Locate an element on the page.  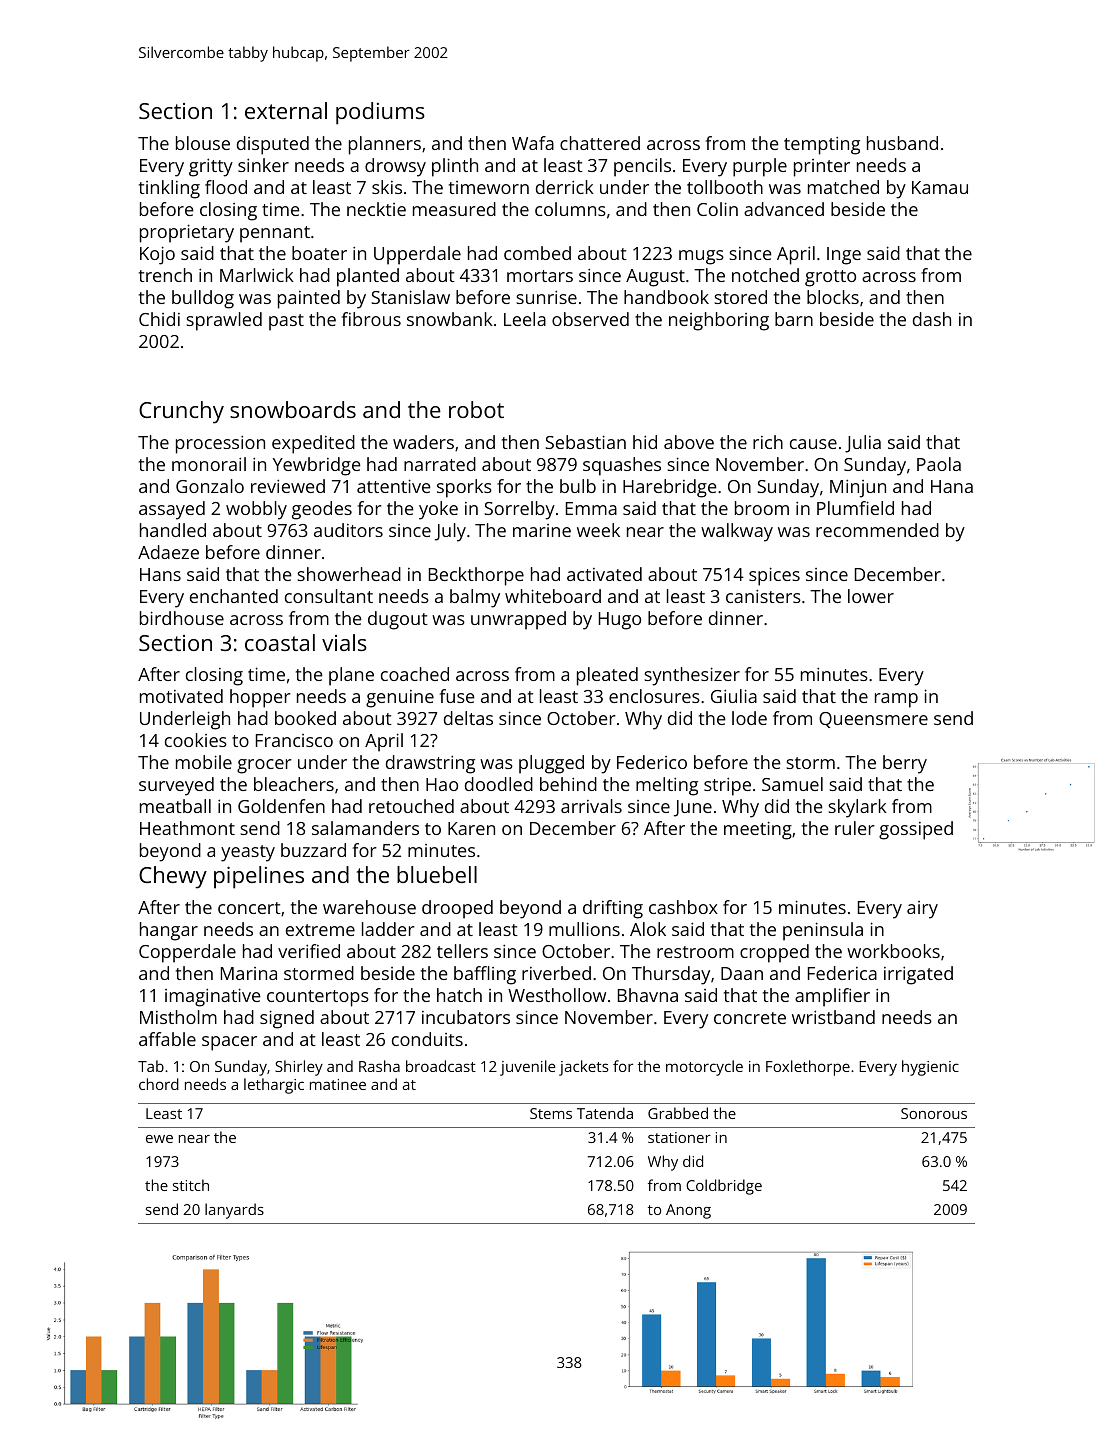
lethargic is located at coordinates (274, 1086).
